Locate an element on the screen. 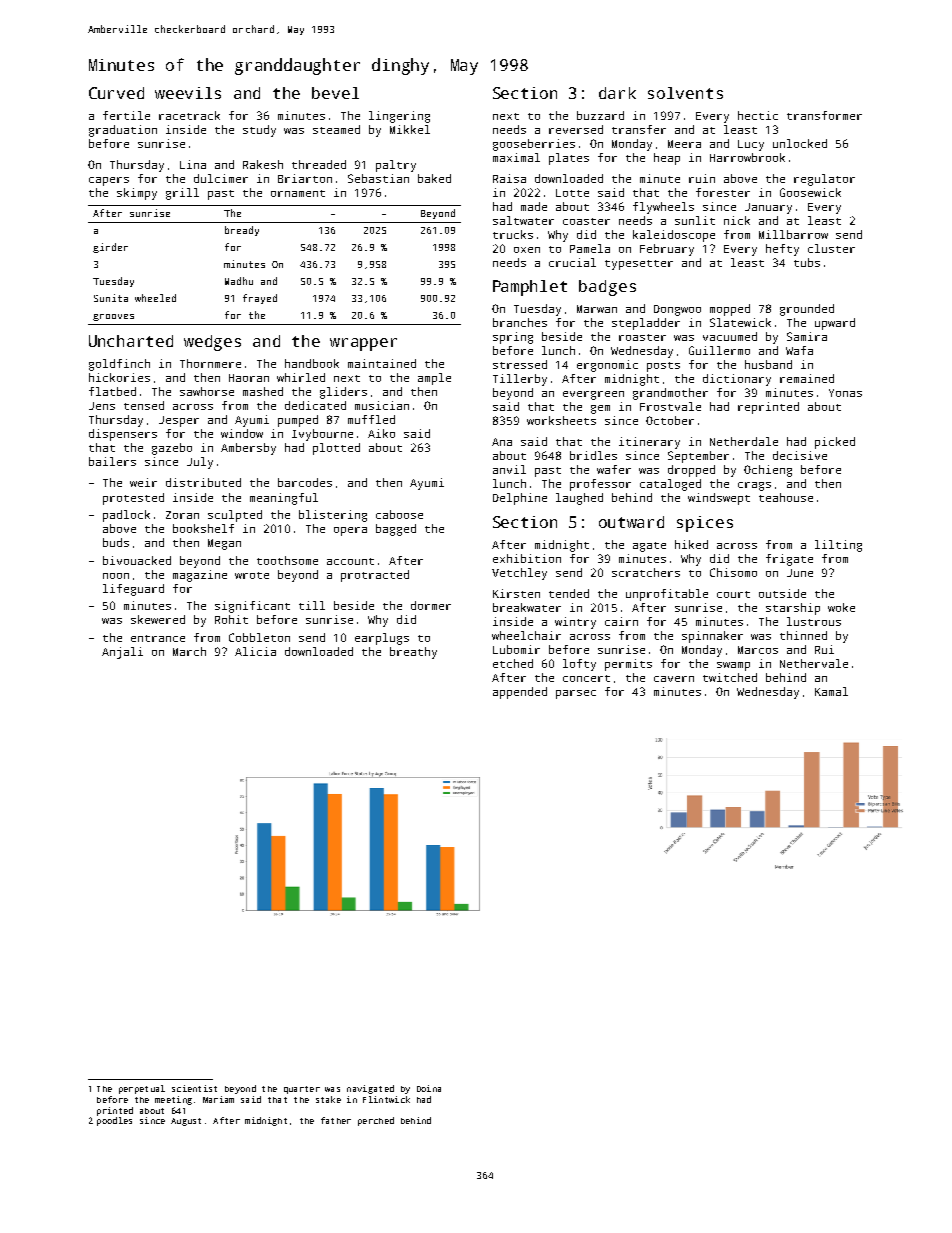 The image size is (952, 1233). perpetual is located at coordinates (142, 1089).
